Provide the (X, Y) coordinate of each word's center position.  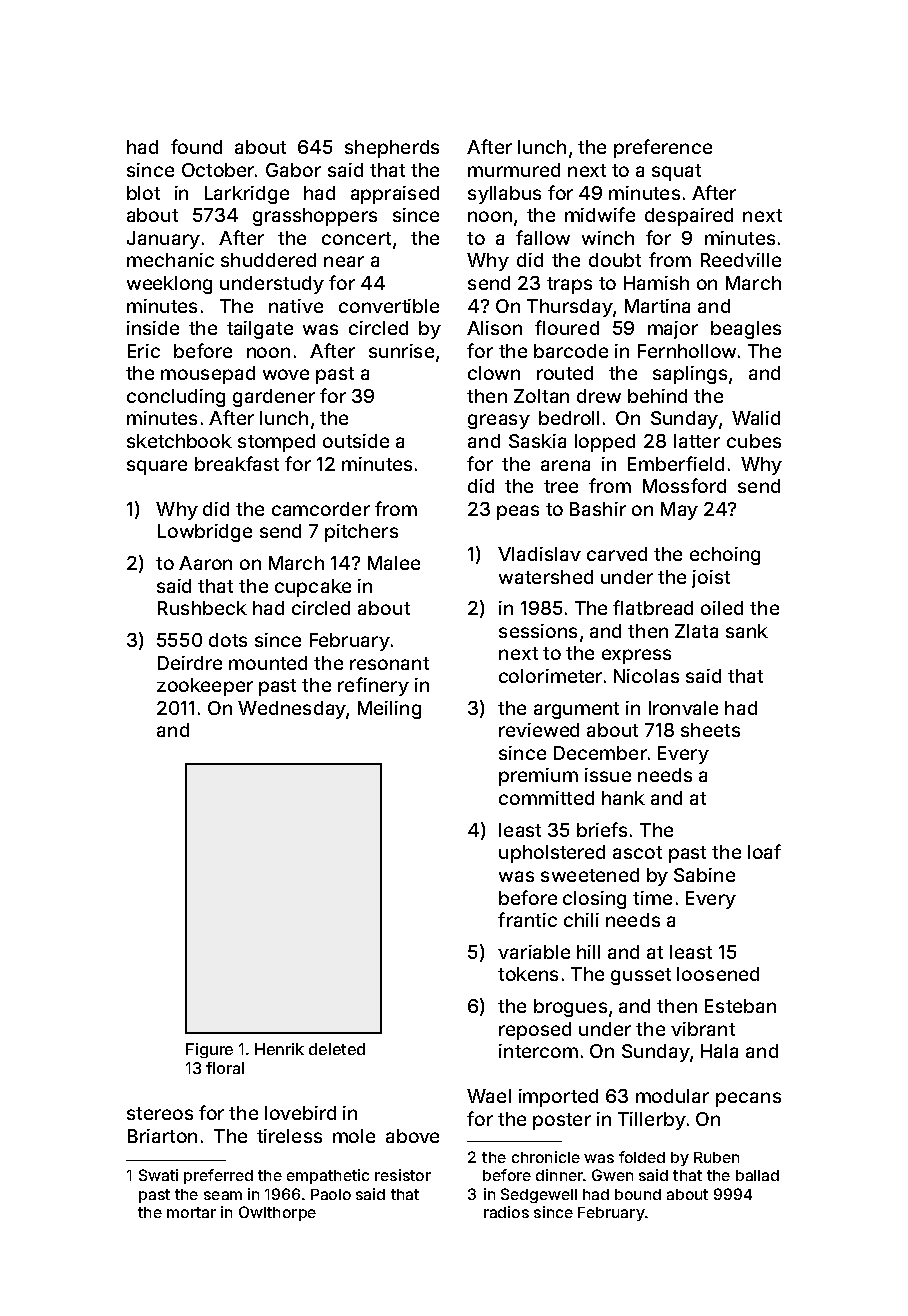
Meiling (389, 710)
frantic (527, 919)
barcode (571, 351)
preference (663, 148)
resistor (403, 1175)
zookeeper (205, 687)
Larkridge (247, 195)
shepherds (392, 149)
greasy (499, 421)
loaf (764, 851)
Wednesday (292, 710)
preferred (218, 1176)
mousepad (208, 375)
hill (588, 952)
